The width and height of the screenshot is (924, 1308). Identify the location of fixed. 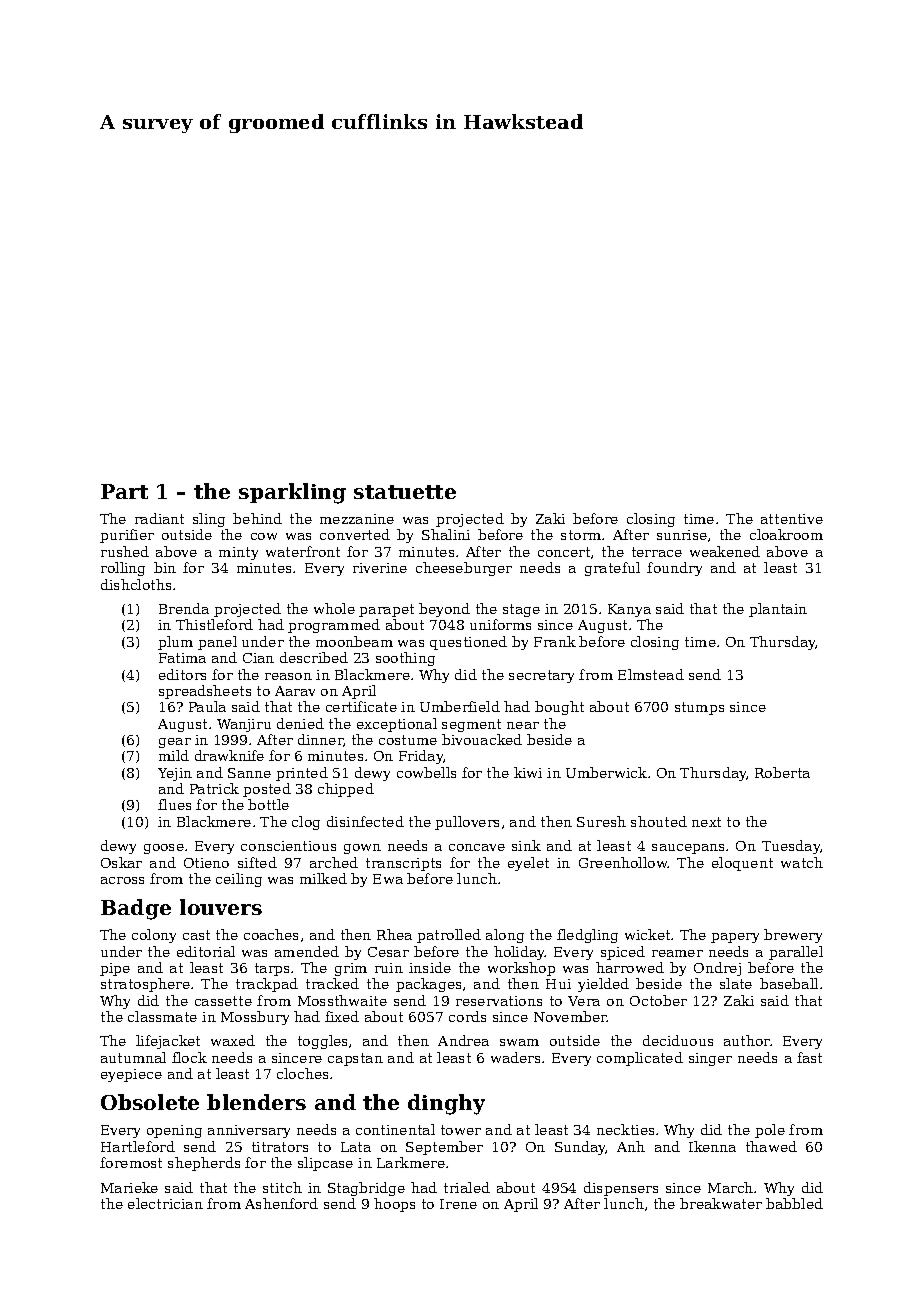
(342, 1016).
